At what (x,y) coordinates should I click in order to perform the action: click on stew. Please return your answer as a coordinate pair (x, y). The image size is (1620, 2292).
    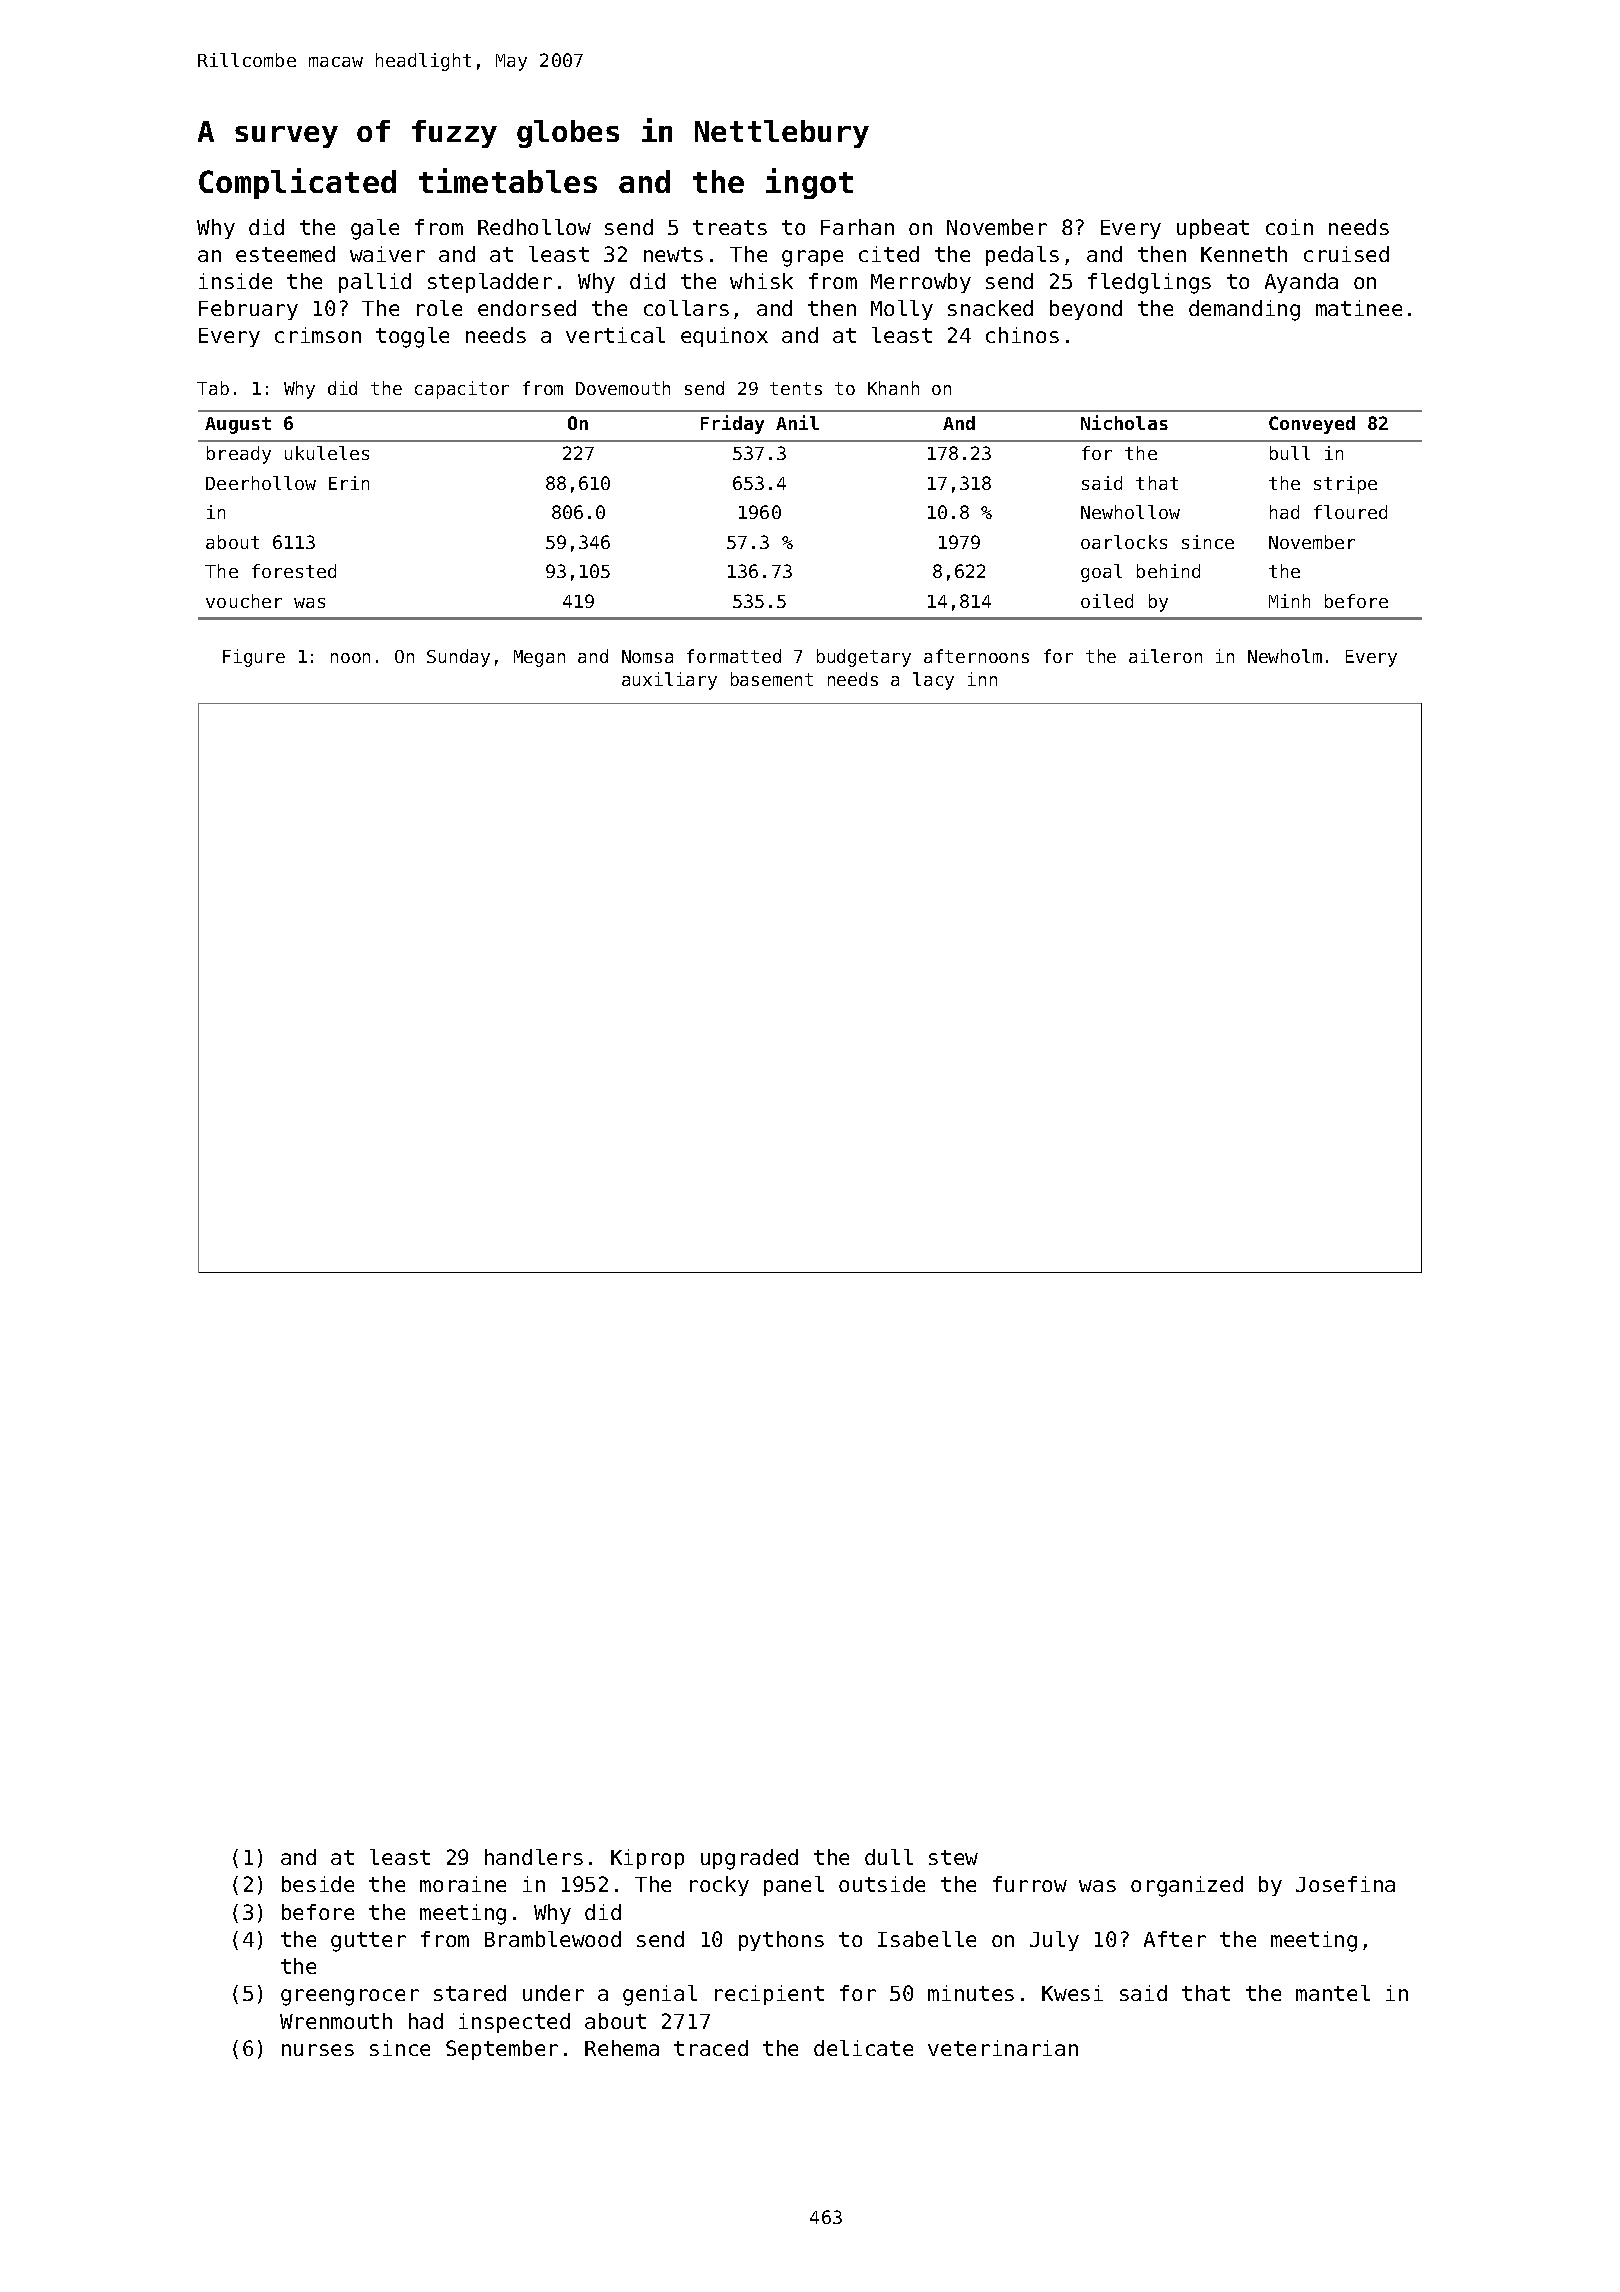
    Looking at the image, I should click on (953, 1857).
